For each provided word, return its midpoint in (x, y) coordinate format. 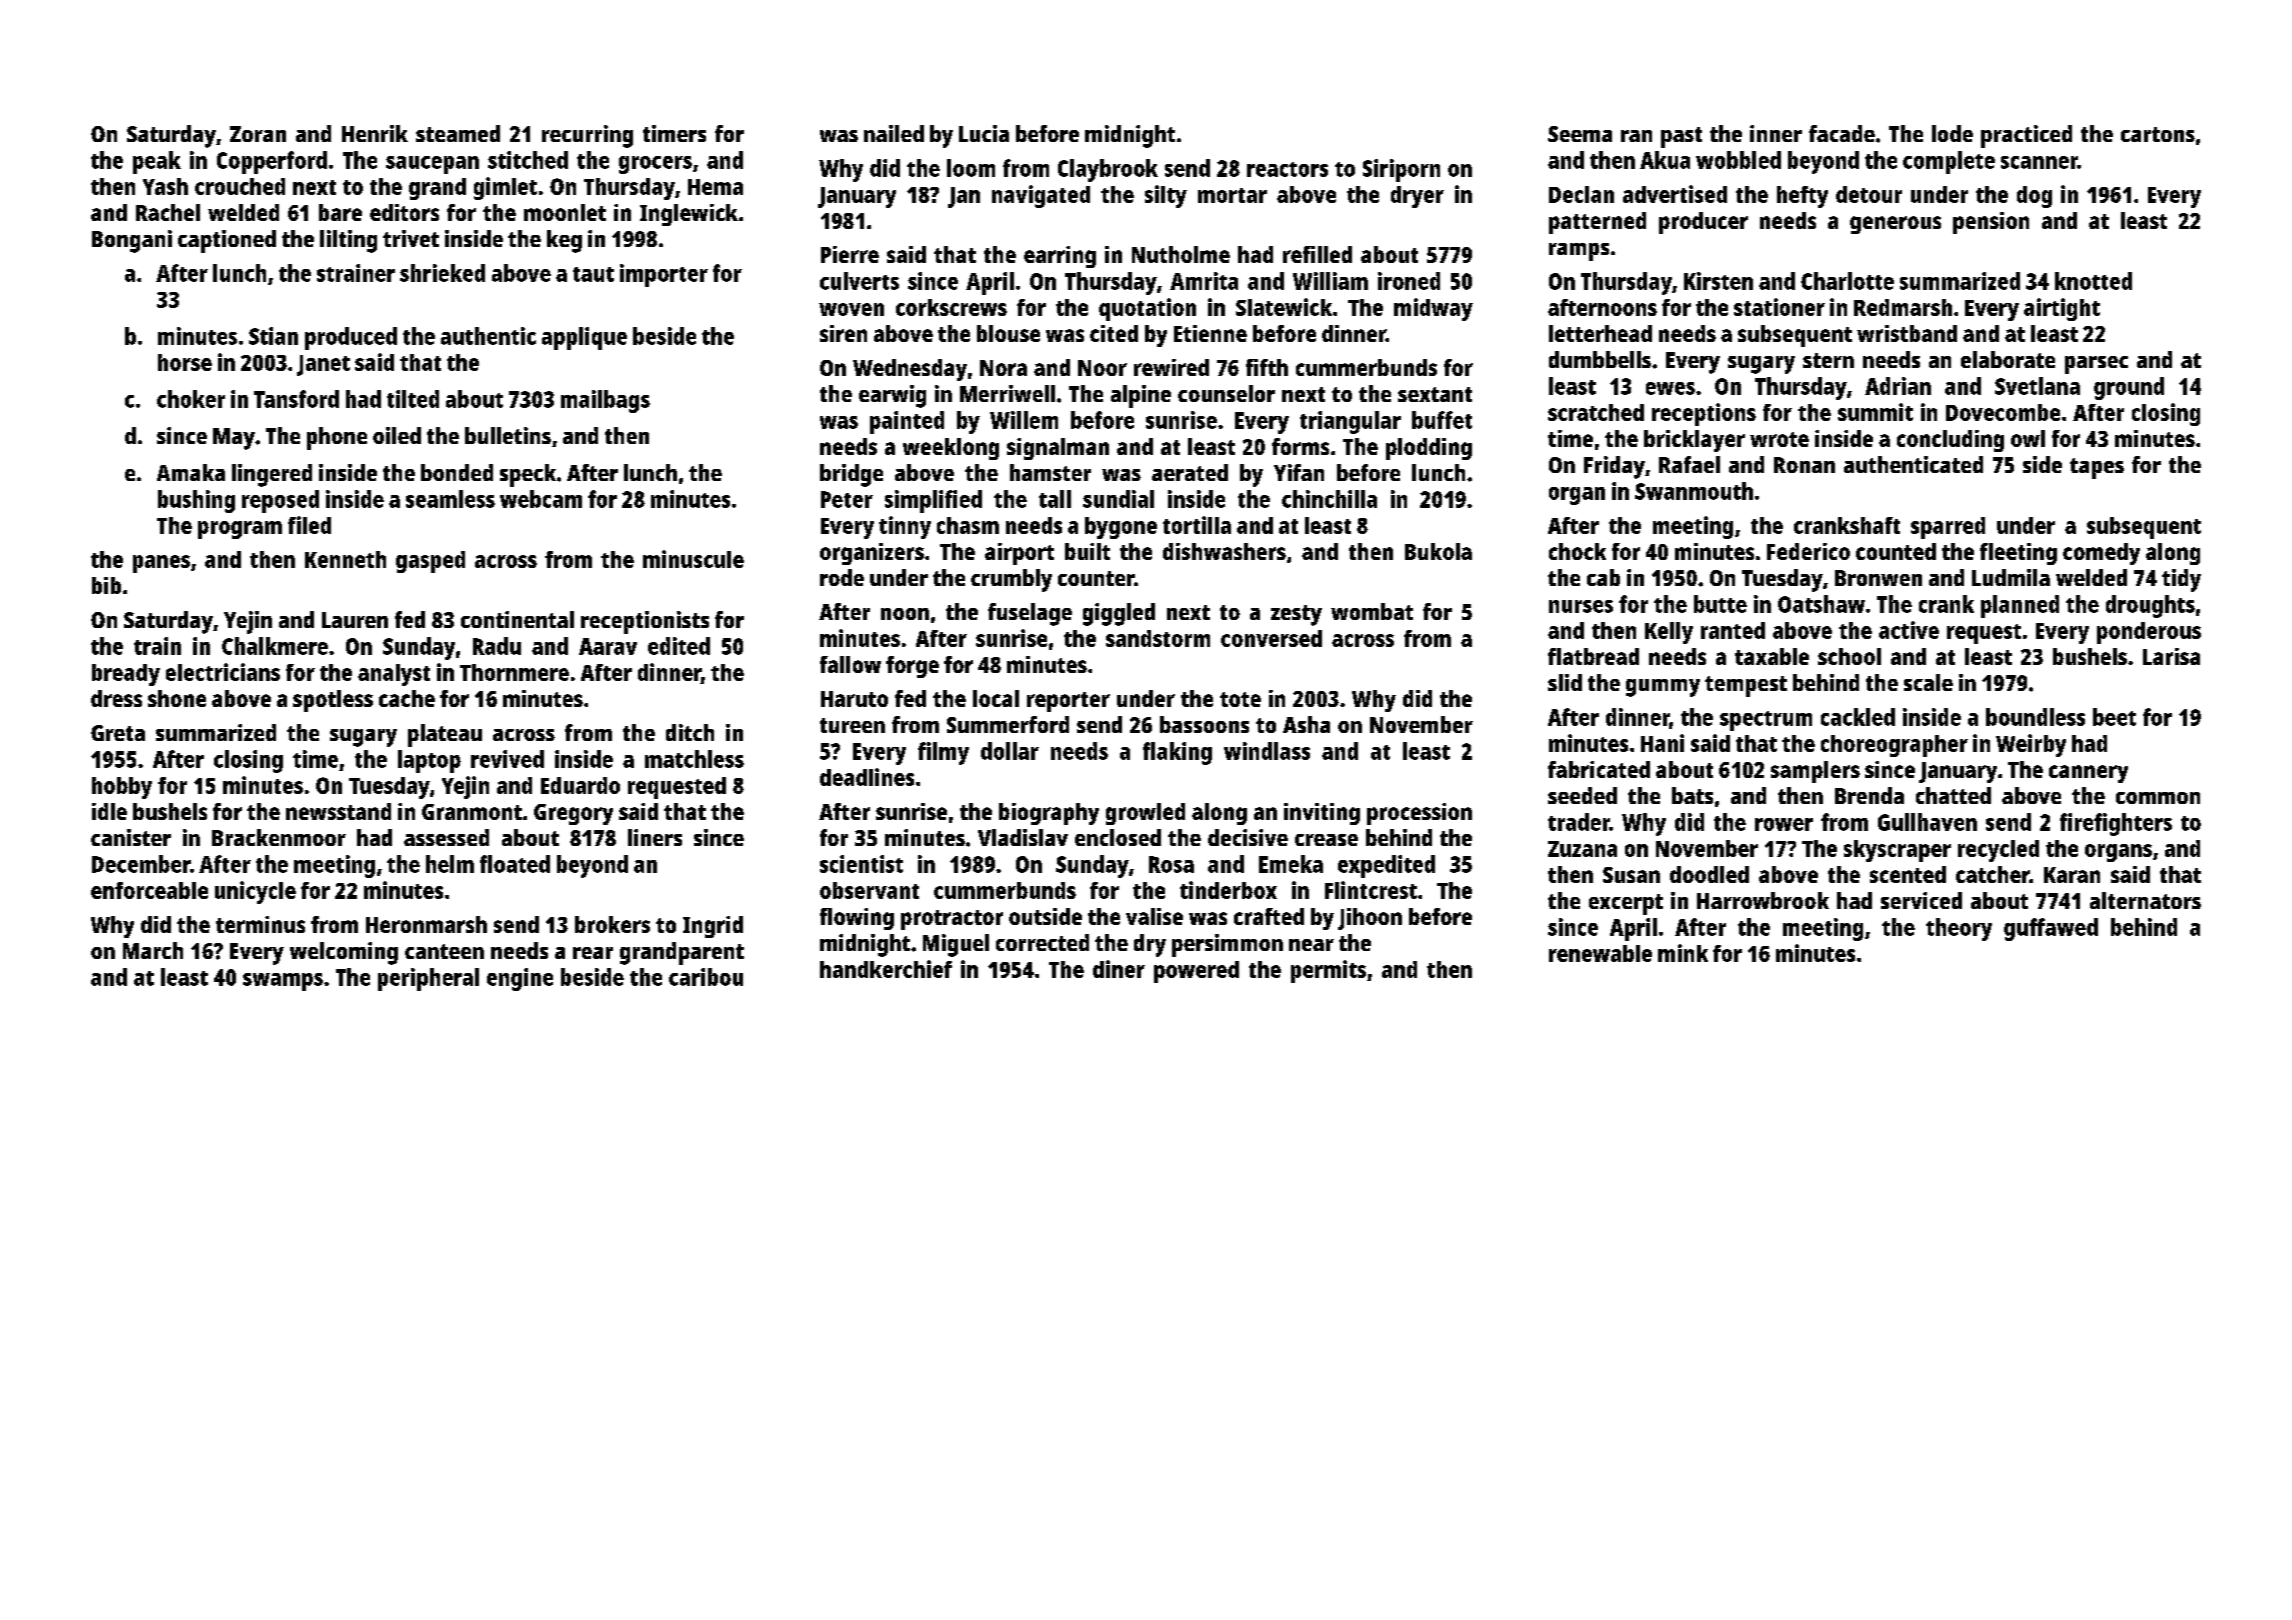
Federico (1808, 551)
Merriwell (1007, 393)
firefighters (2116, 824)
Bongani (132, 241)
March (153, 950)
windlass (1267, 751)
